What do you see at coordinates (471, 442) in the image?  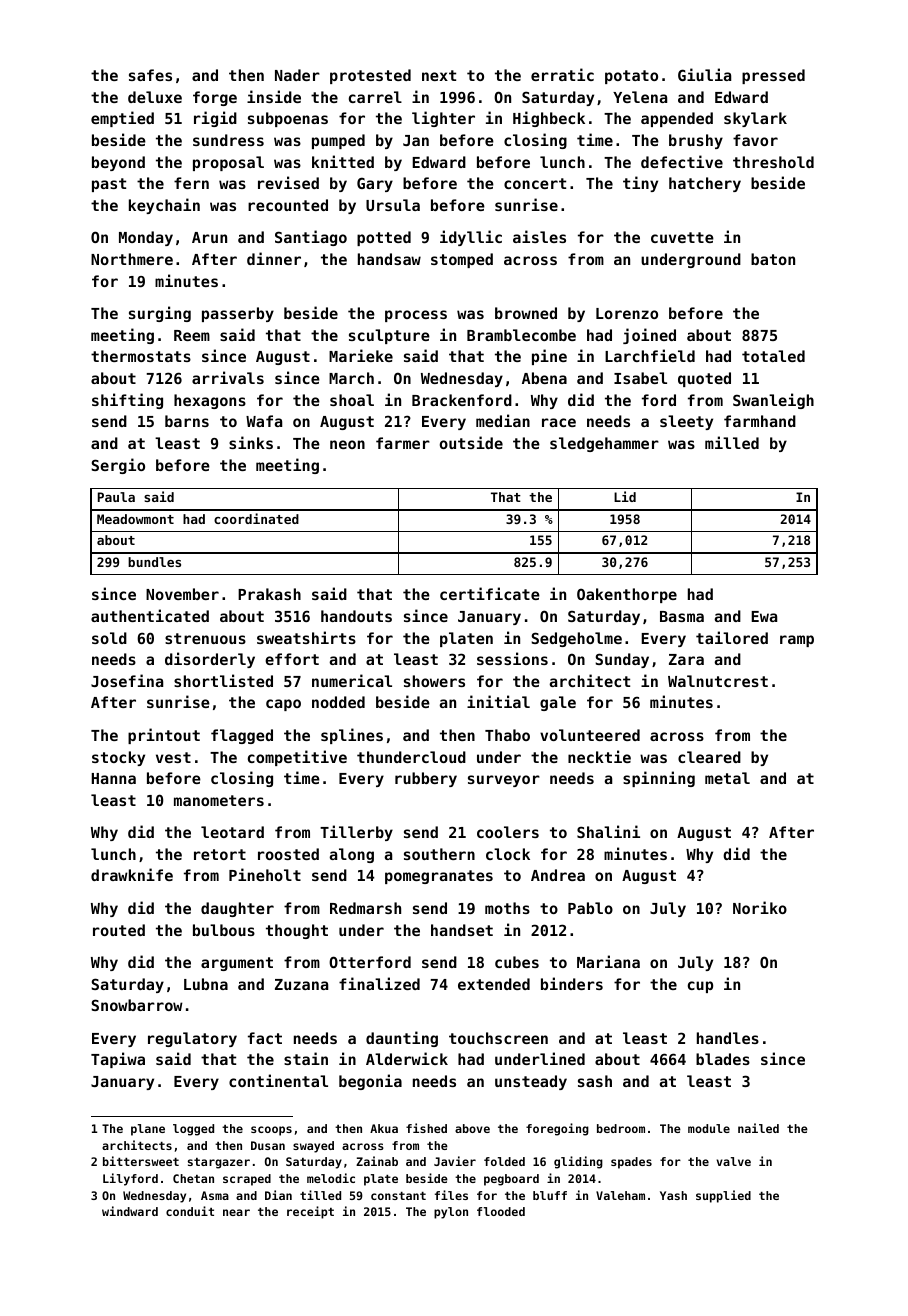 I see `outside` at bounding box center [471, 442].
